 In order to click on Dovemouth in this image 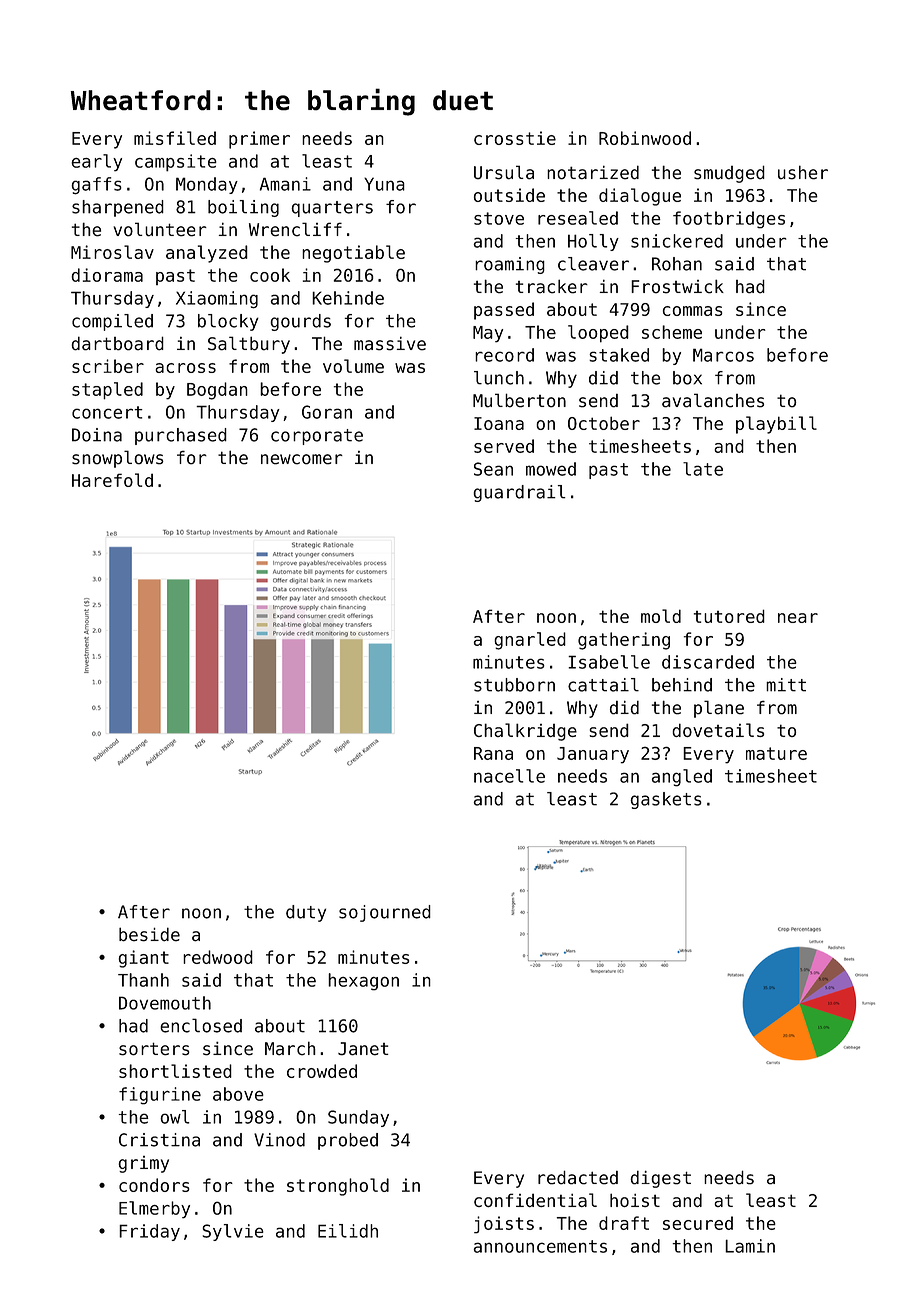, I will do `click(165, 1003)`.
